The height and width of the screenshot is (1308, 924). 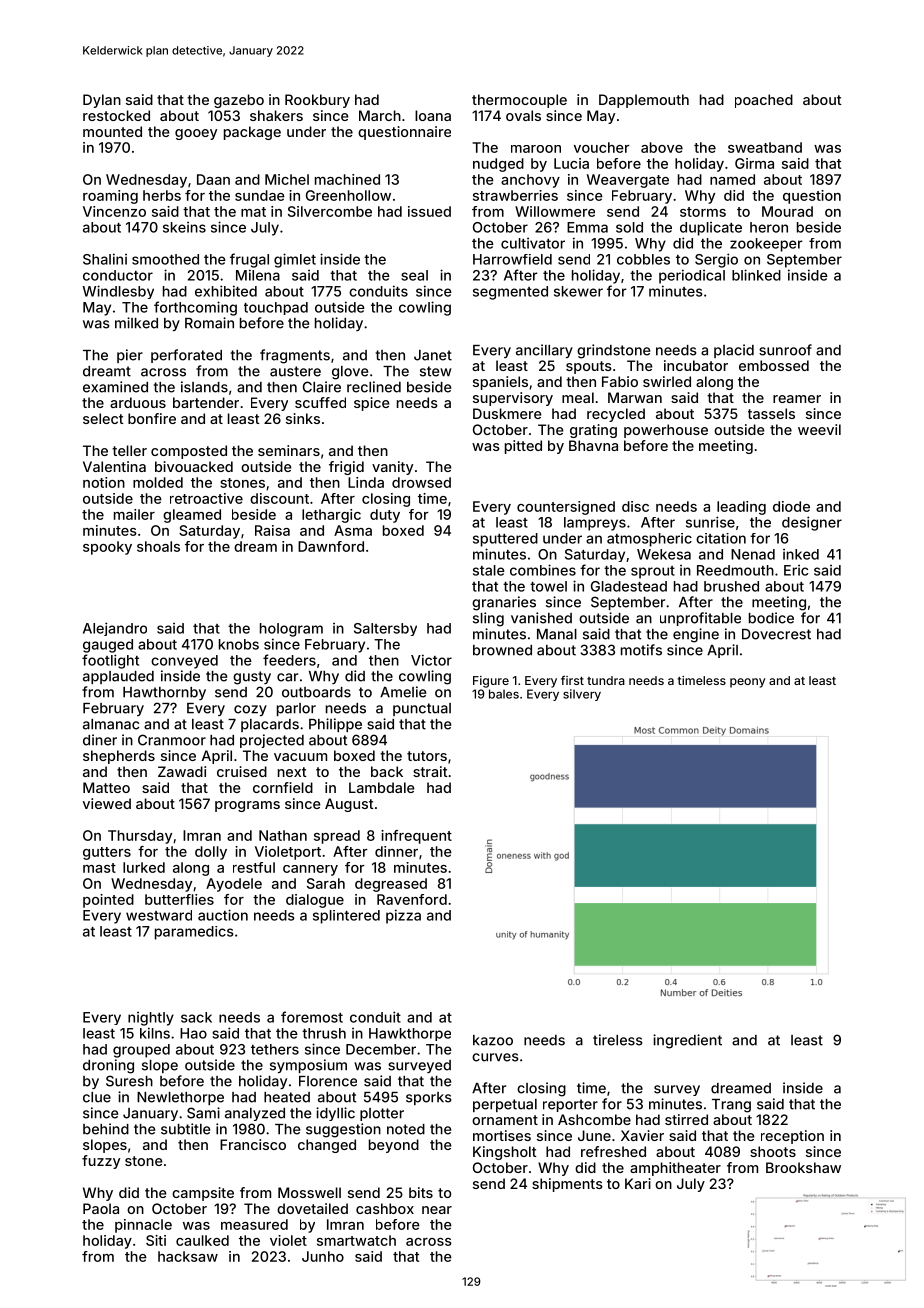 What do you see at coordinates (791, 506) in the screenshot?
I see `diode` at bounding box center [791, 506].
